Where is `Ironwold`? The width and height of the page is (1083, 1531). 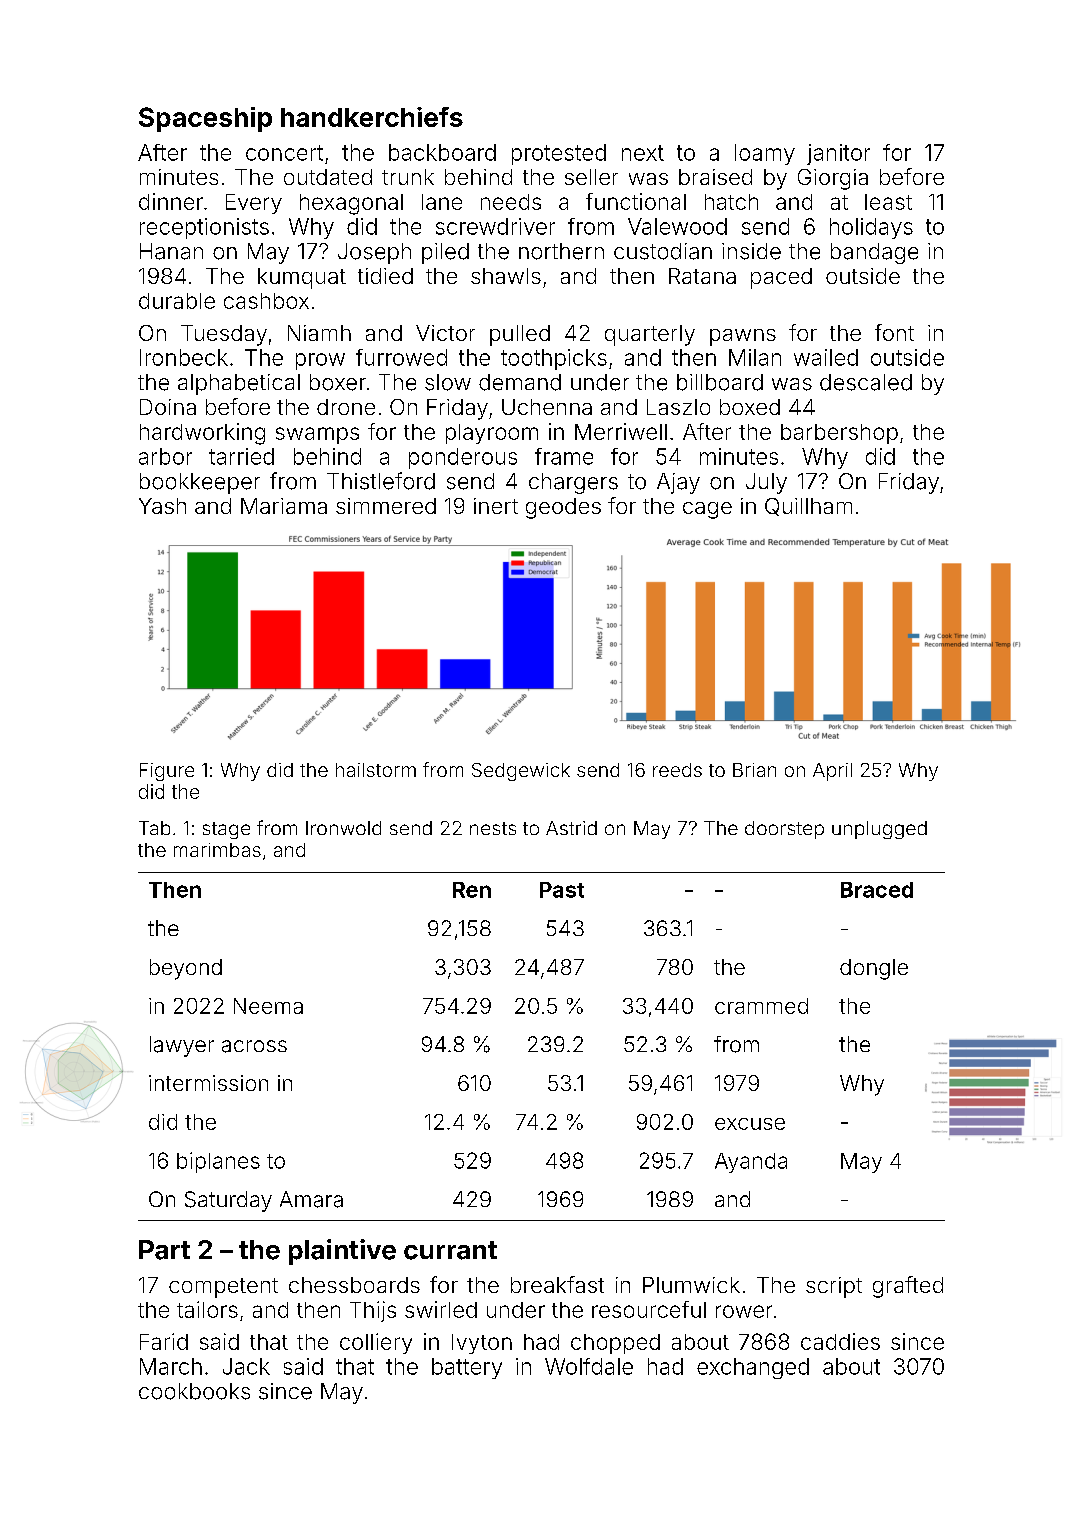 Ironwold is located at coordinates (343, 828).
